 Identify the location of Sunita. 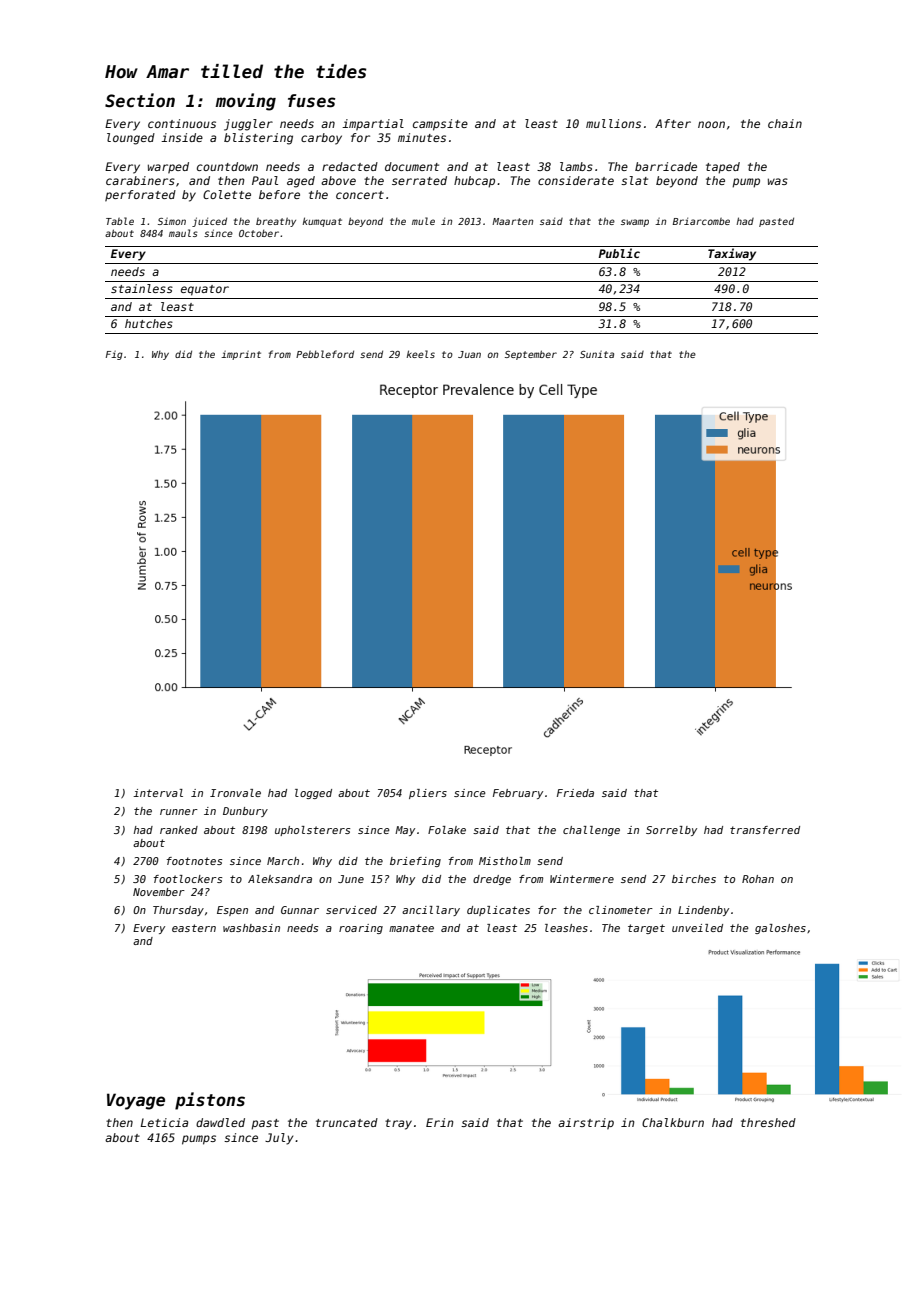
(597, 354).
